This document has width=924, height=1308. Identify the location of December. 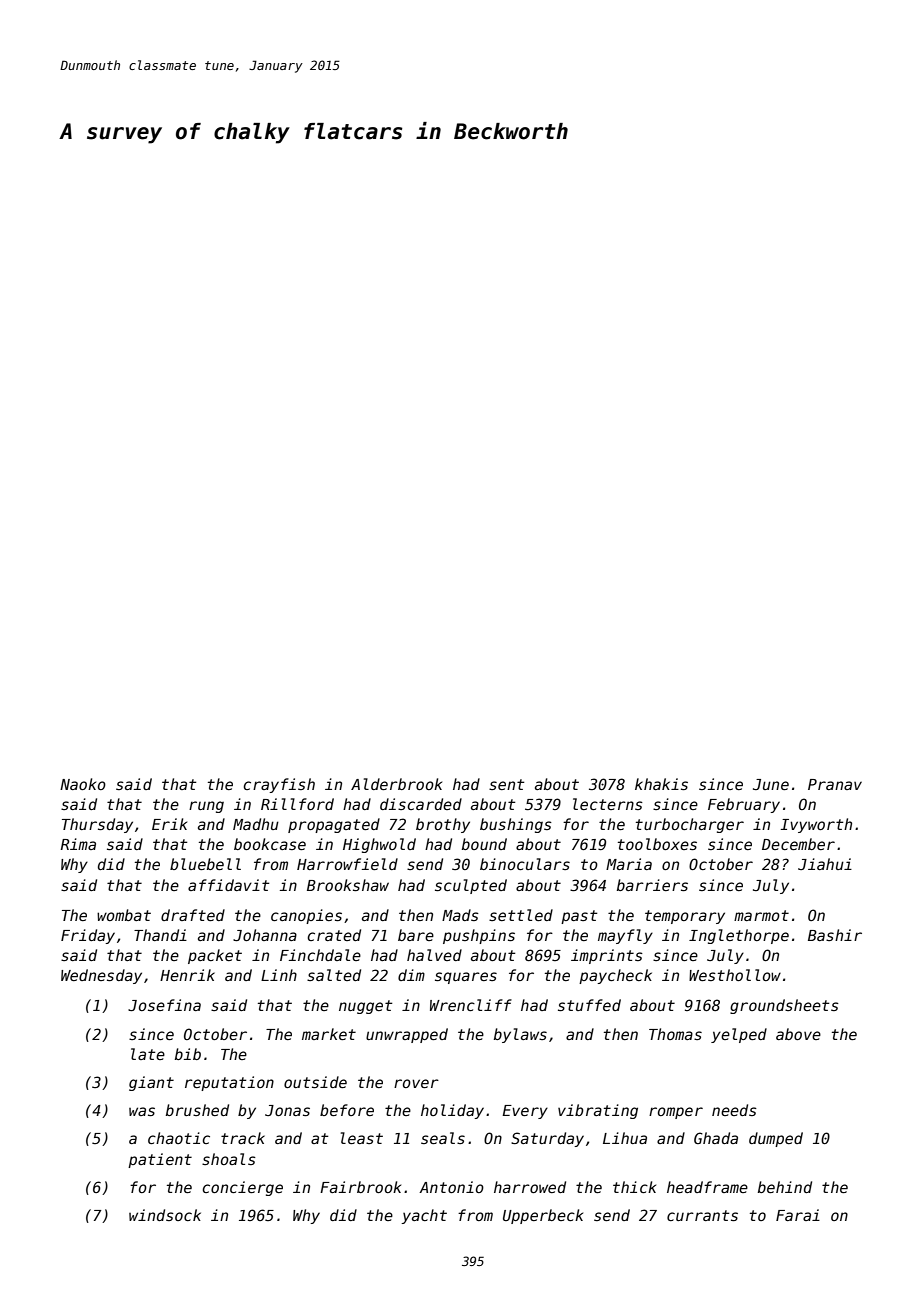
(798, 844).
